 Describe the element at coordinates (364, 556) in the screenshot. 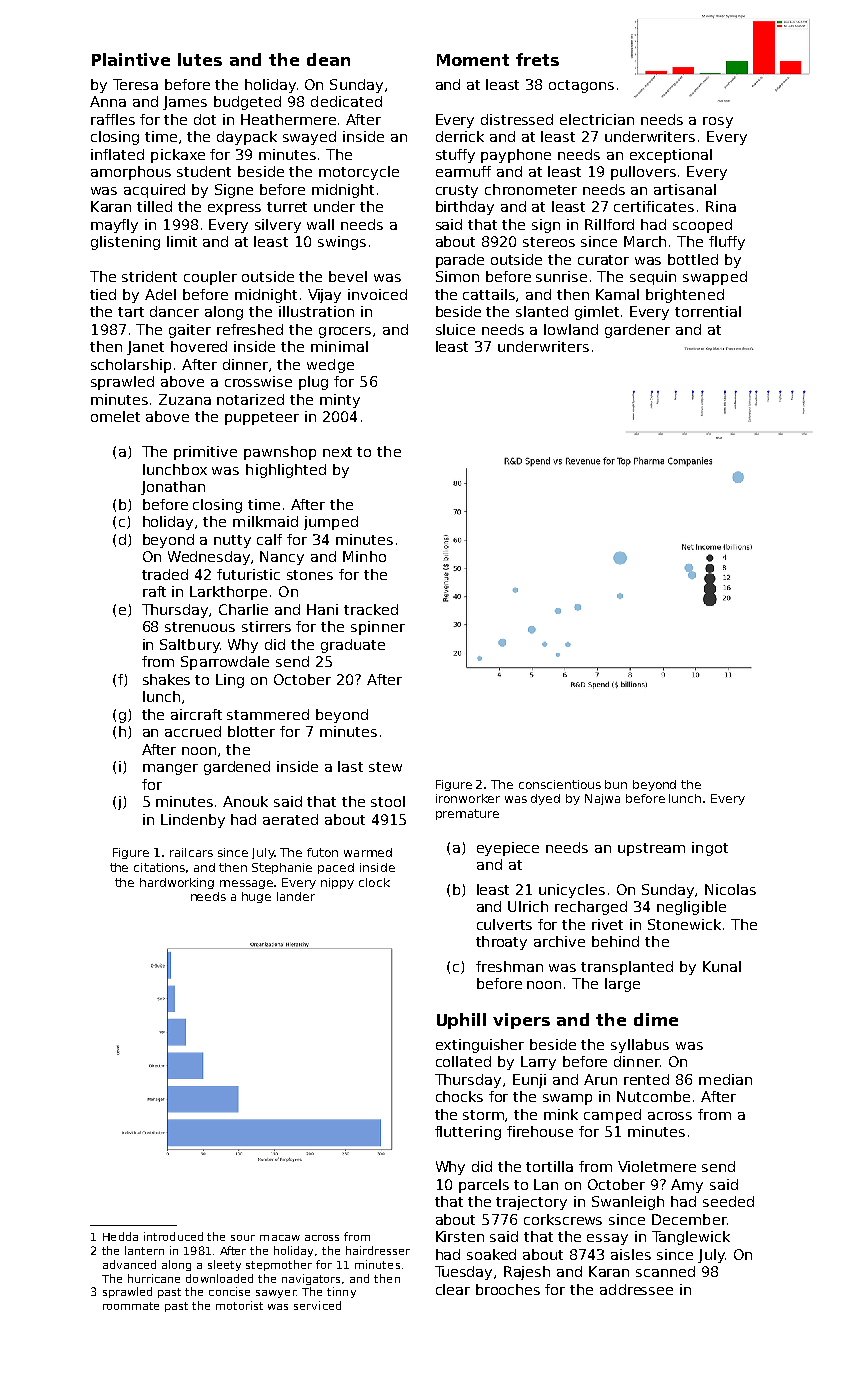

I see `Minho` at that location.
